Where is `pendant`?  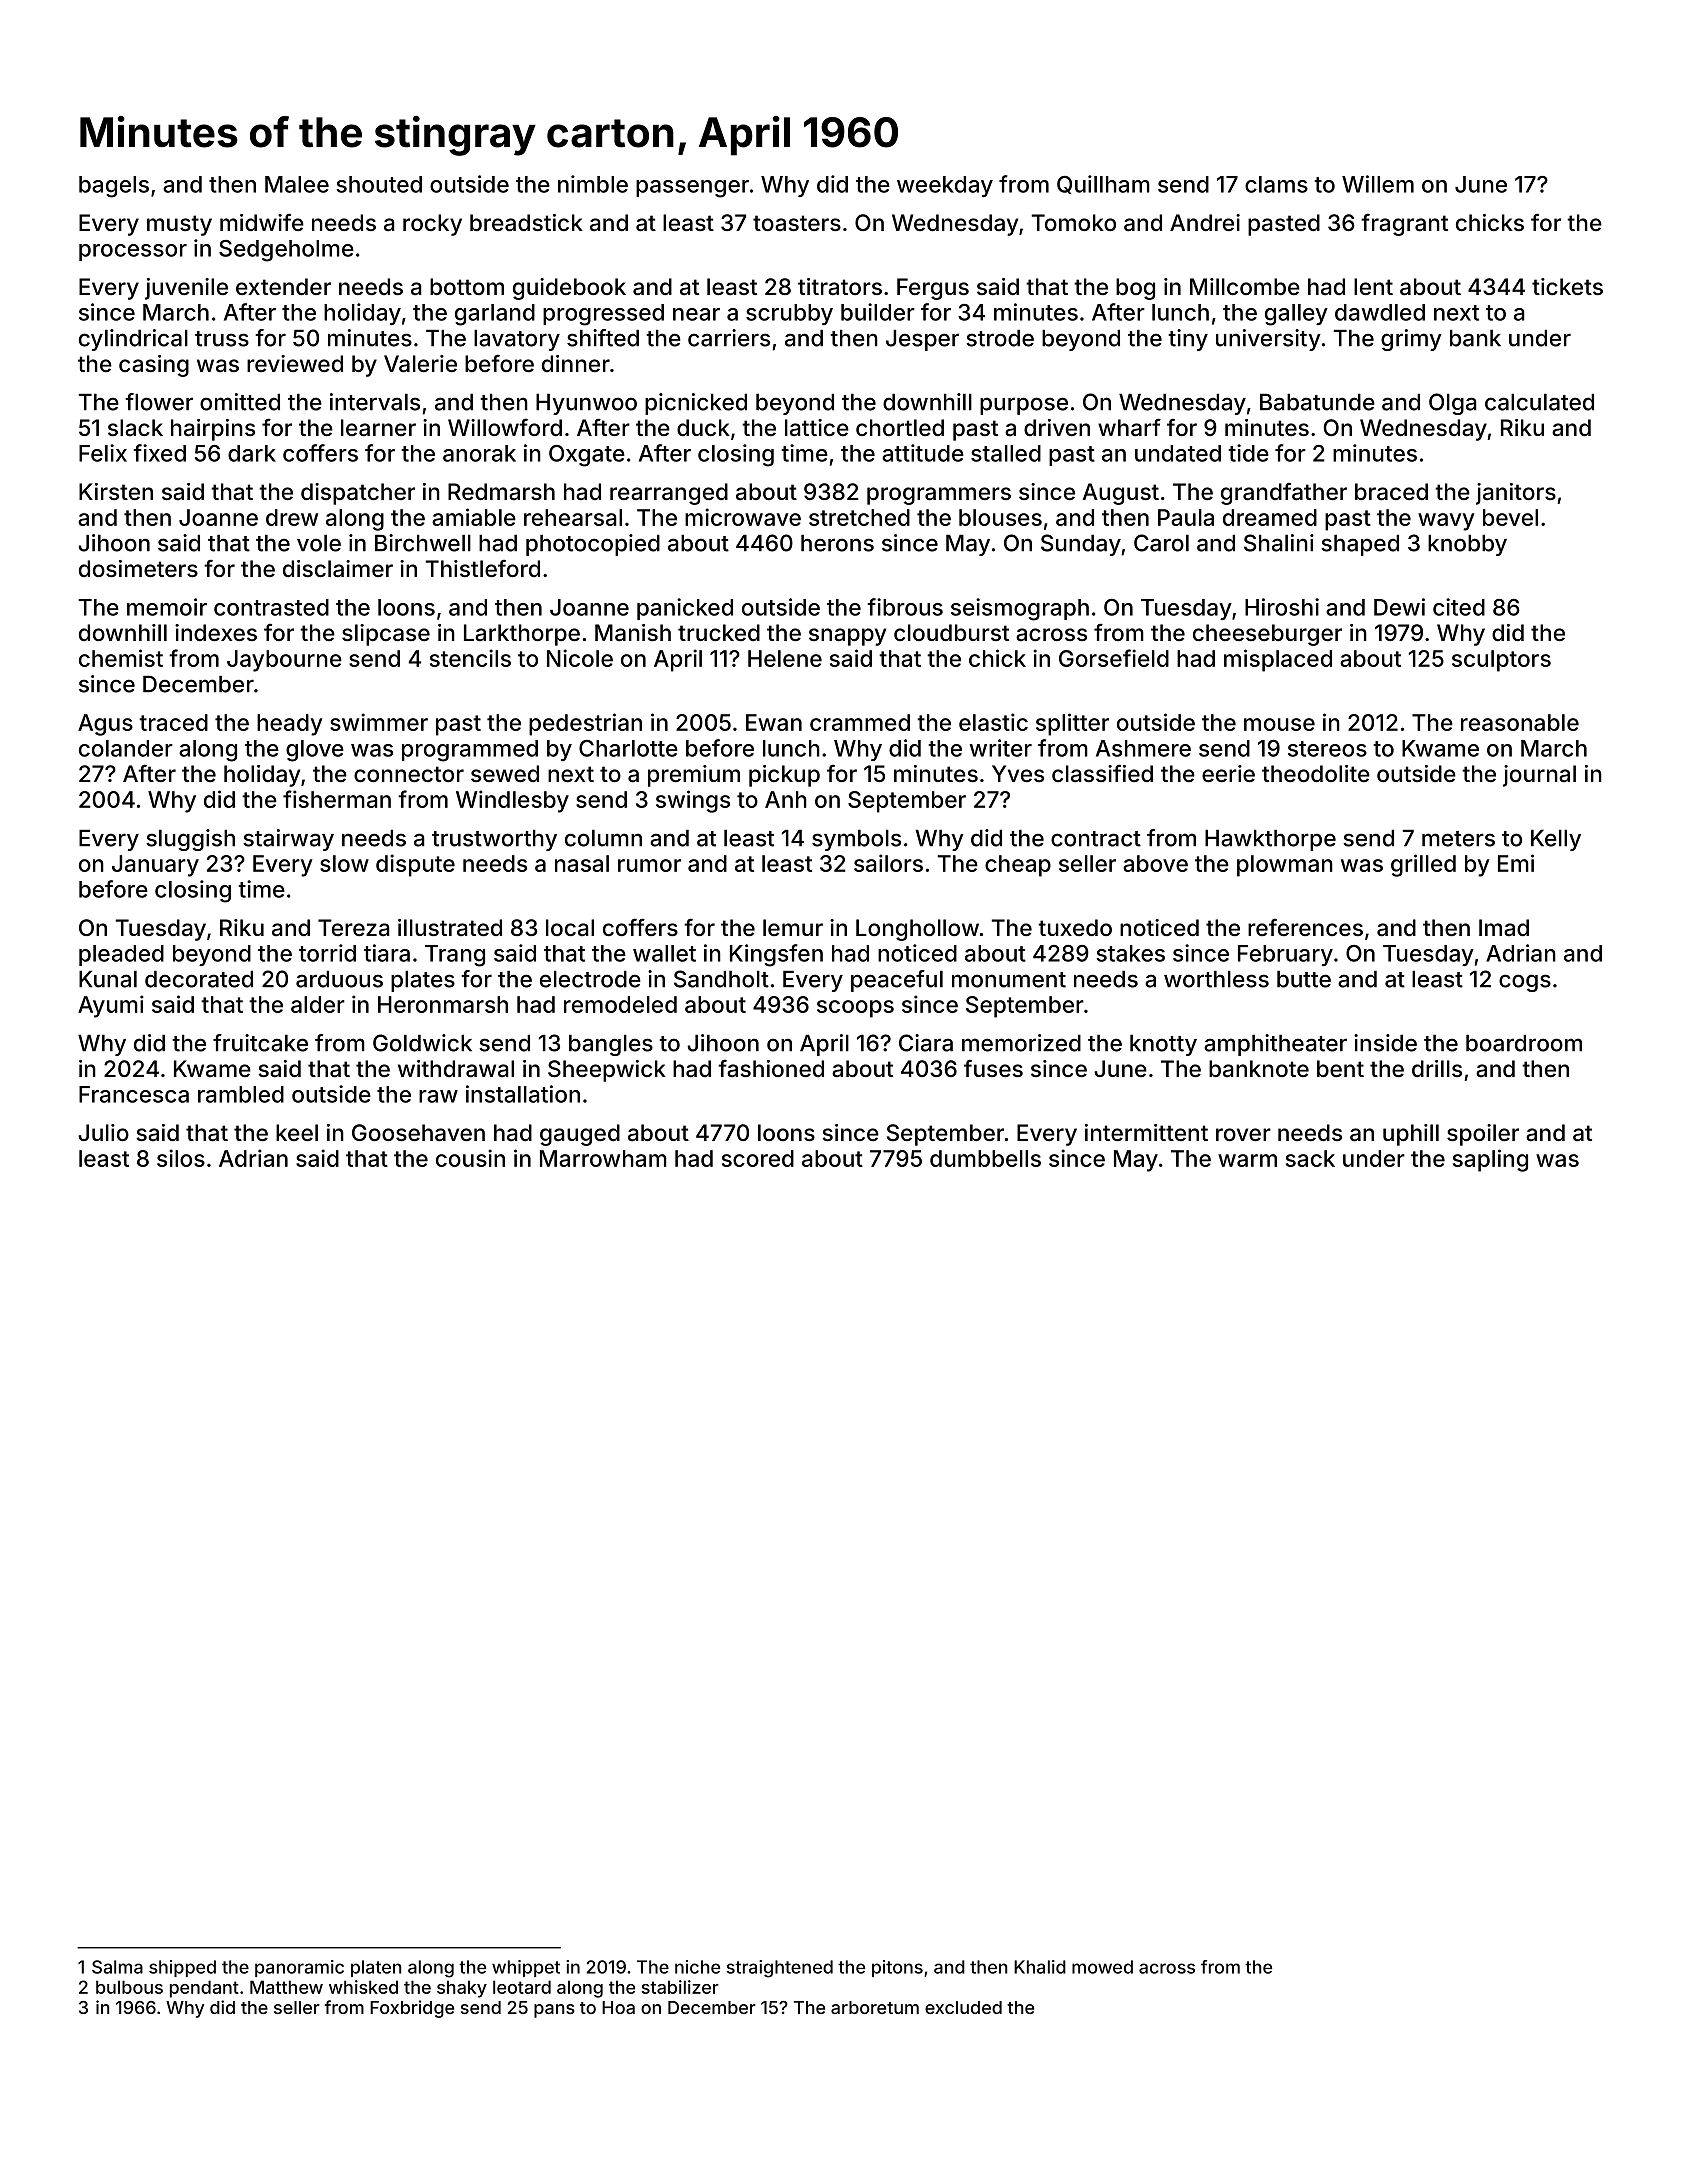 pendant is located at coordinates (204, 1989).
